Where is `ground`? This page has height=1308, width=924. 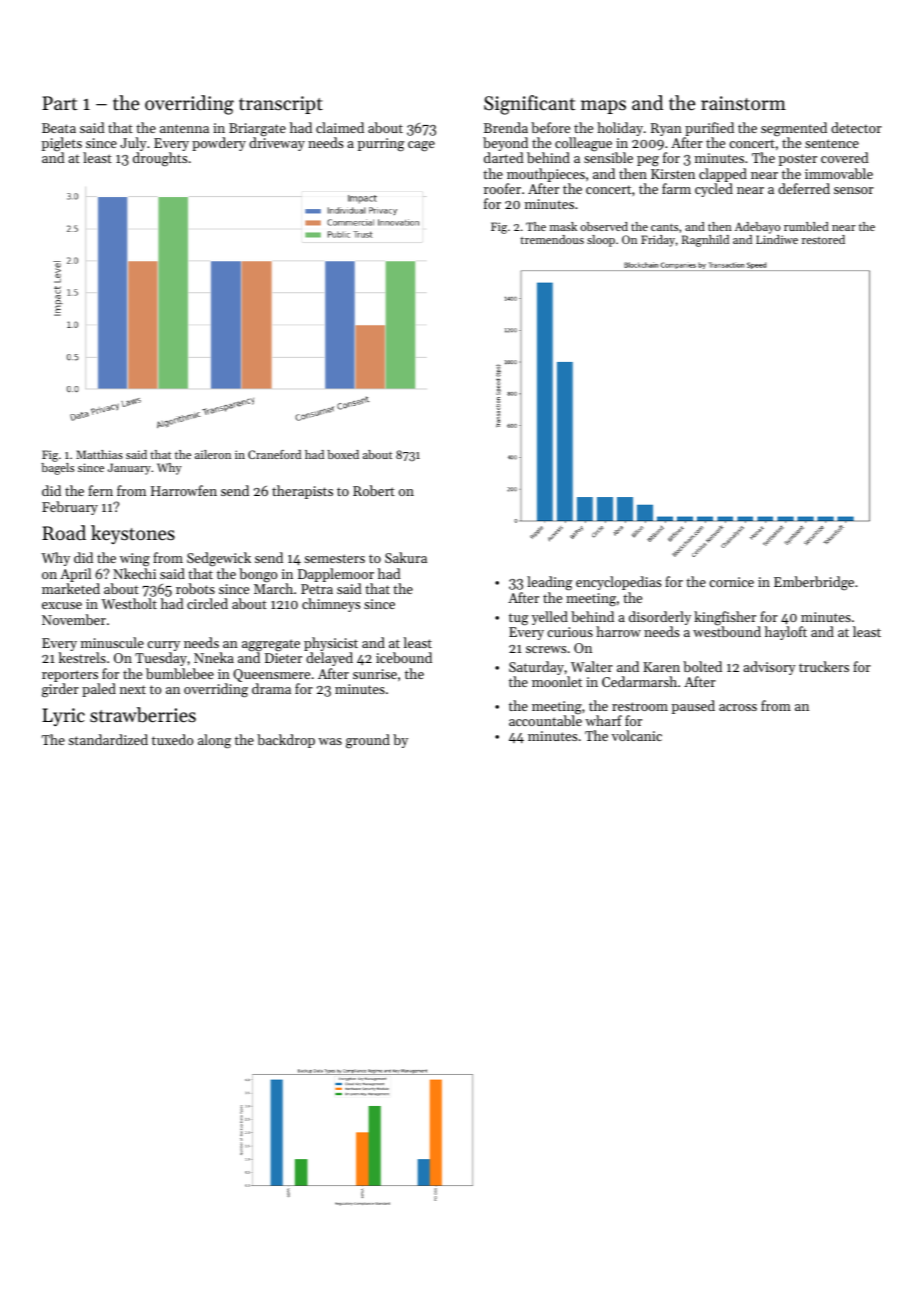
ground is located at coordinates (368, 741).
